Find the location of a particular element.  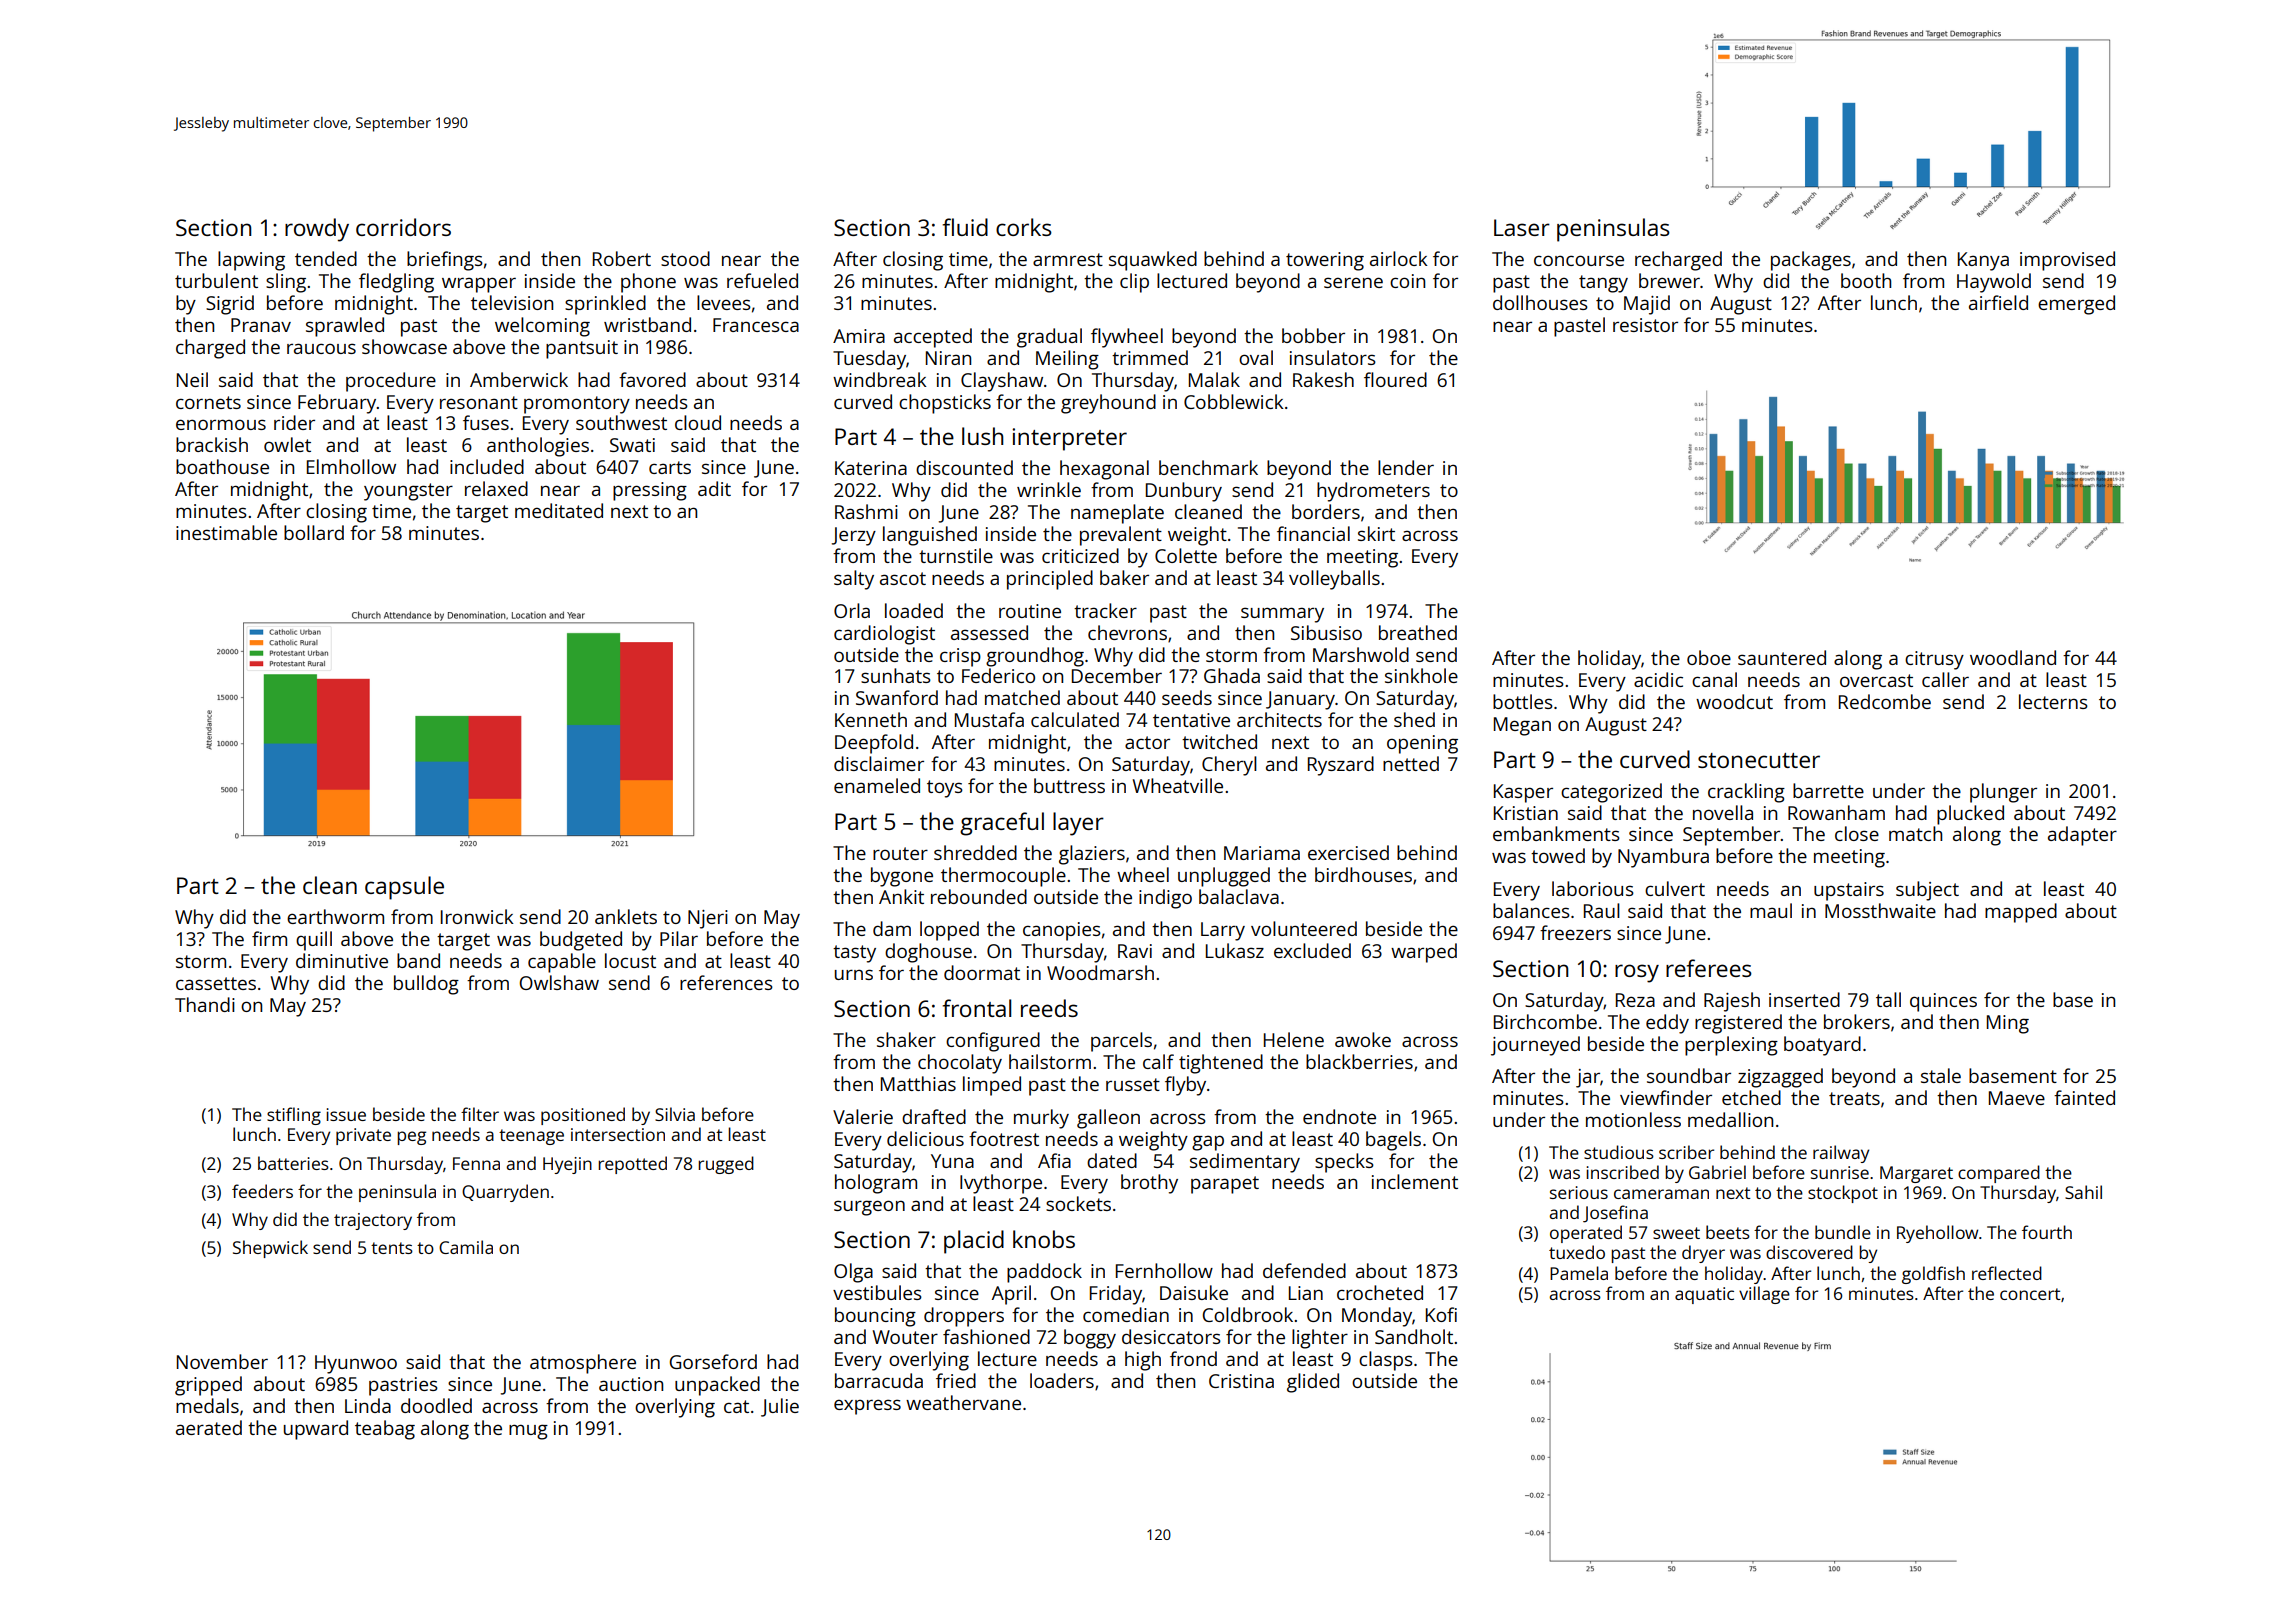

Kenneth is located at coordinates (871, 719).
